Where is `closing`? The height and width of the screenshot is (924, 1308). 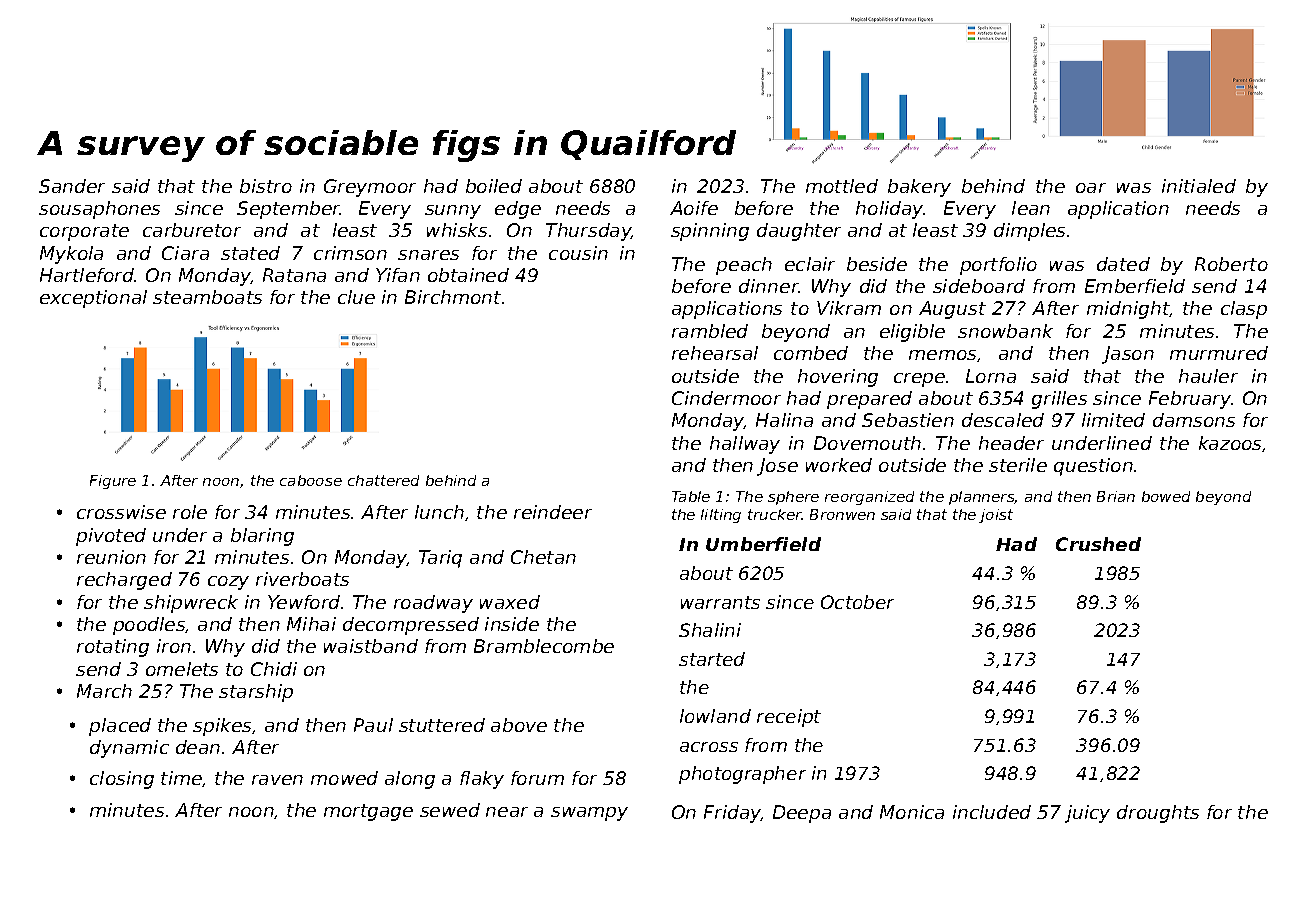
closing is located at coordinates (122, 780).
